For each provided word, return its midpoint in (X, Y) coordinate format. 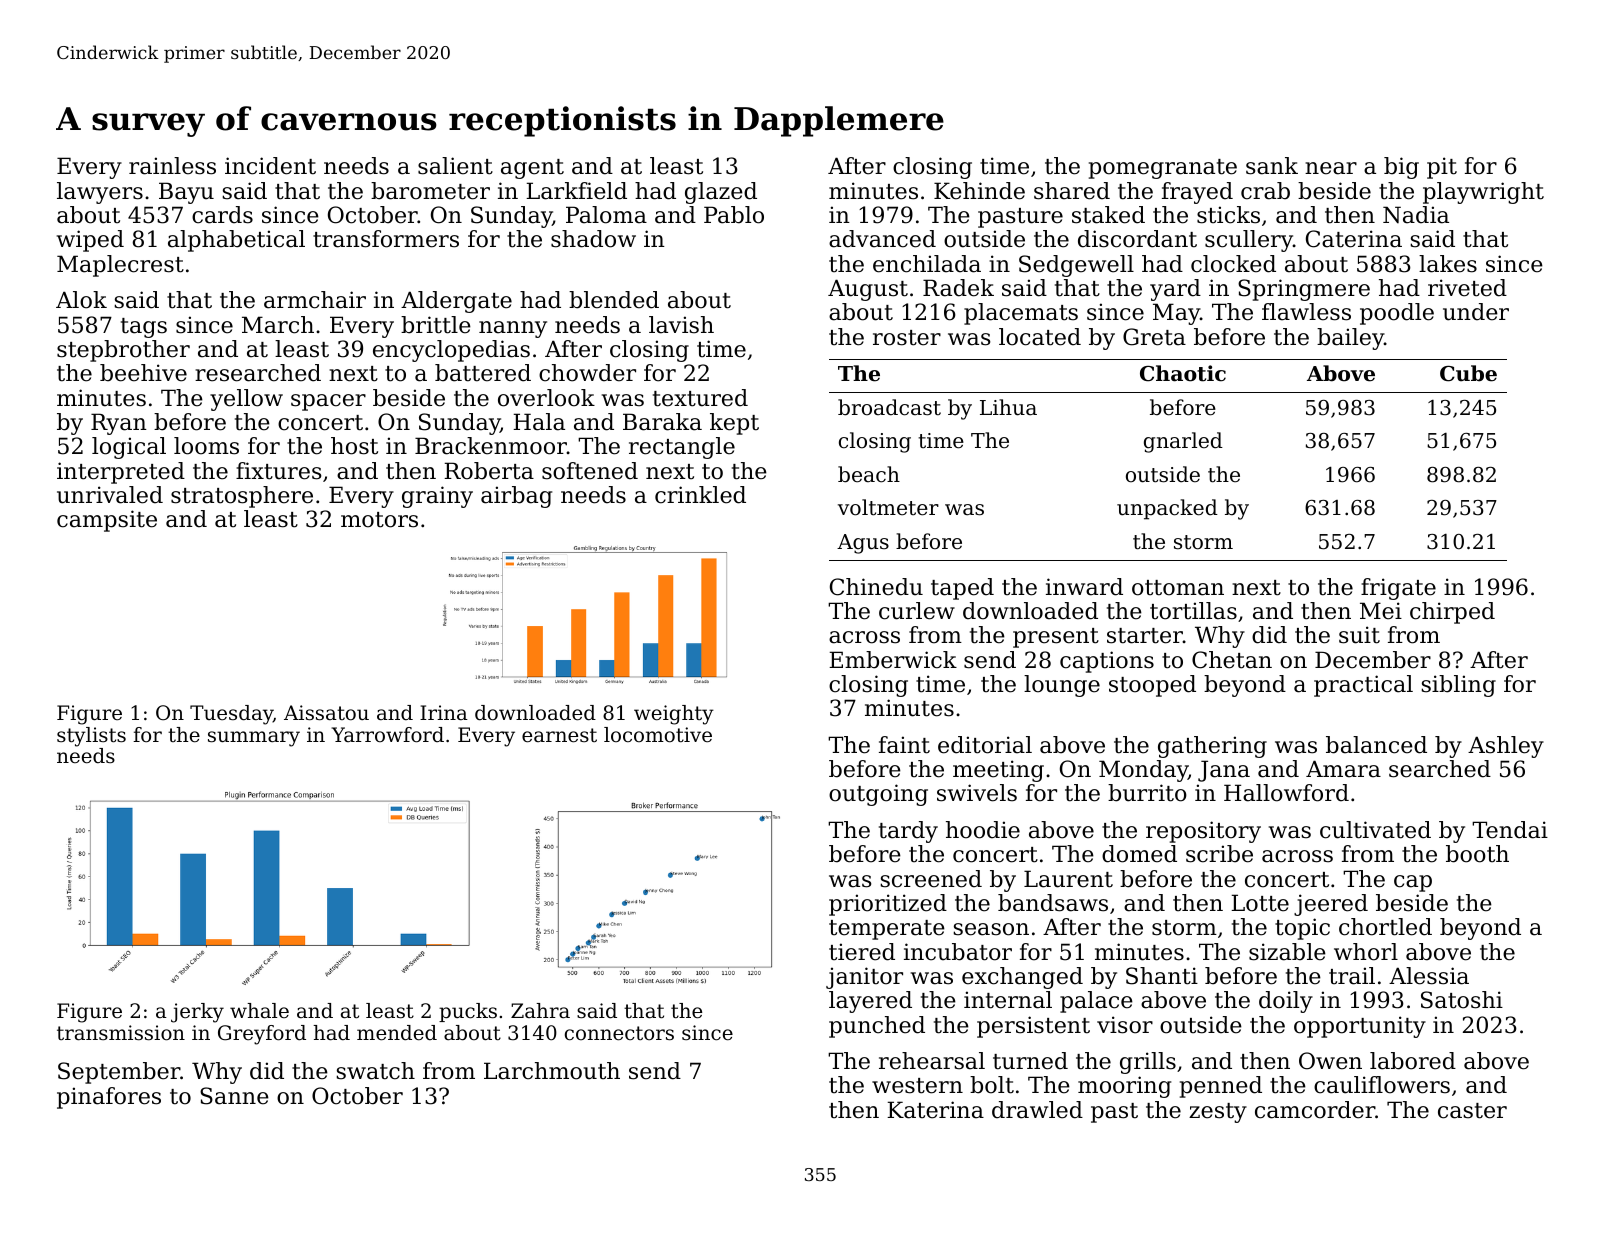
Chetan (1232, 660)
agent (532, 169)
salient (455, 166)
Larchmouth (552, 1071)
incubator (958, 952)
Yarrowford (387, 735)
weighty (674, 715)
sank (1272, 166)
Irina (444, 712)
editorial (985, 745)
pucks (468, 1012)
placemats (1021, 314)
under (1476, 312)
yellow (246, 400)
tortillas (1193, 611)
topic (1302, 929)
